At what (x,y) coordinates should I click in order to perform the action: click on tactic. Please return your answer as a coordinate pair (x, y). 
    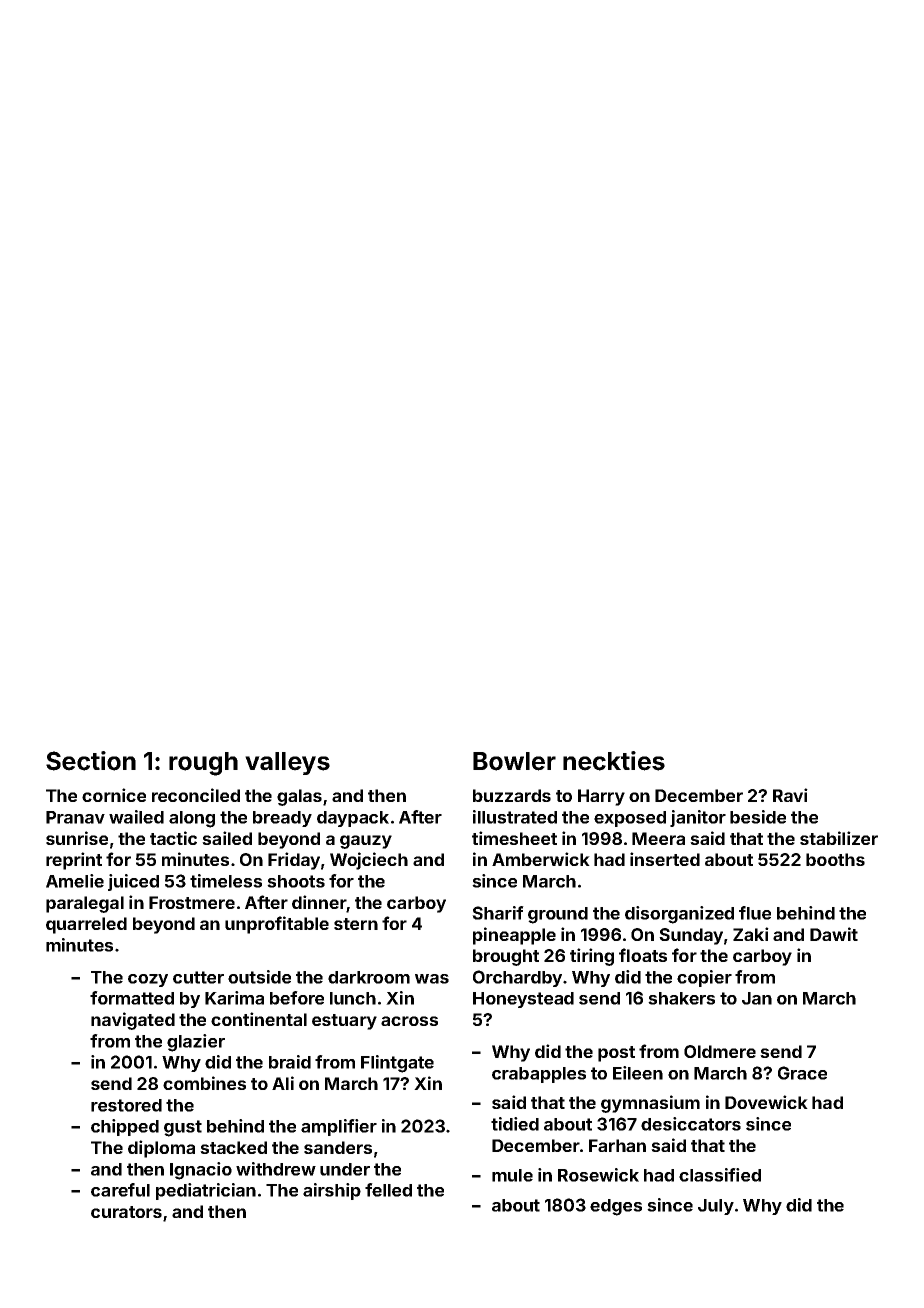
    Looking at the image, I should click on (173, 838).
